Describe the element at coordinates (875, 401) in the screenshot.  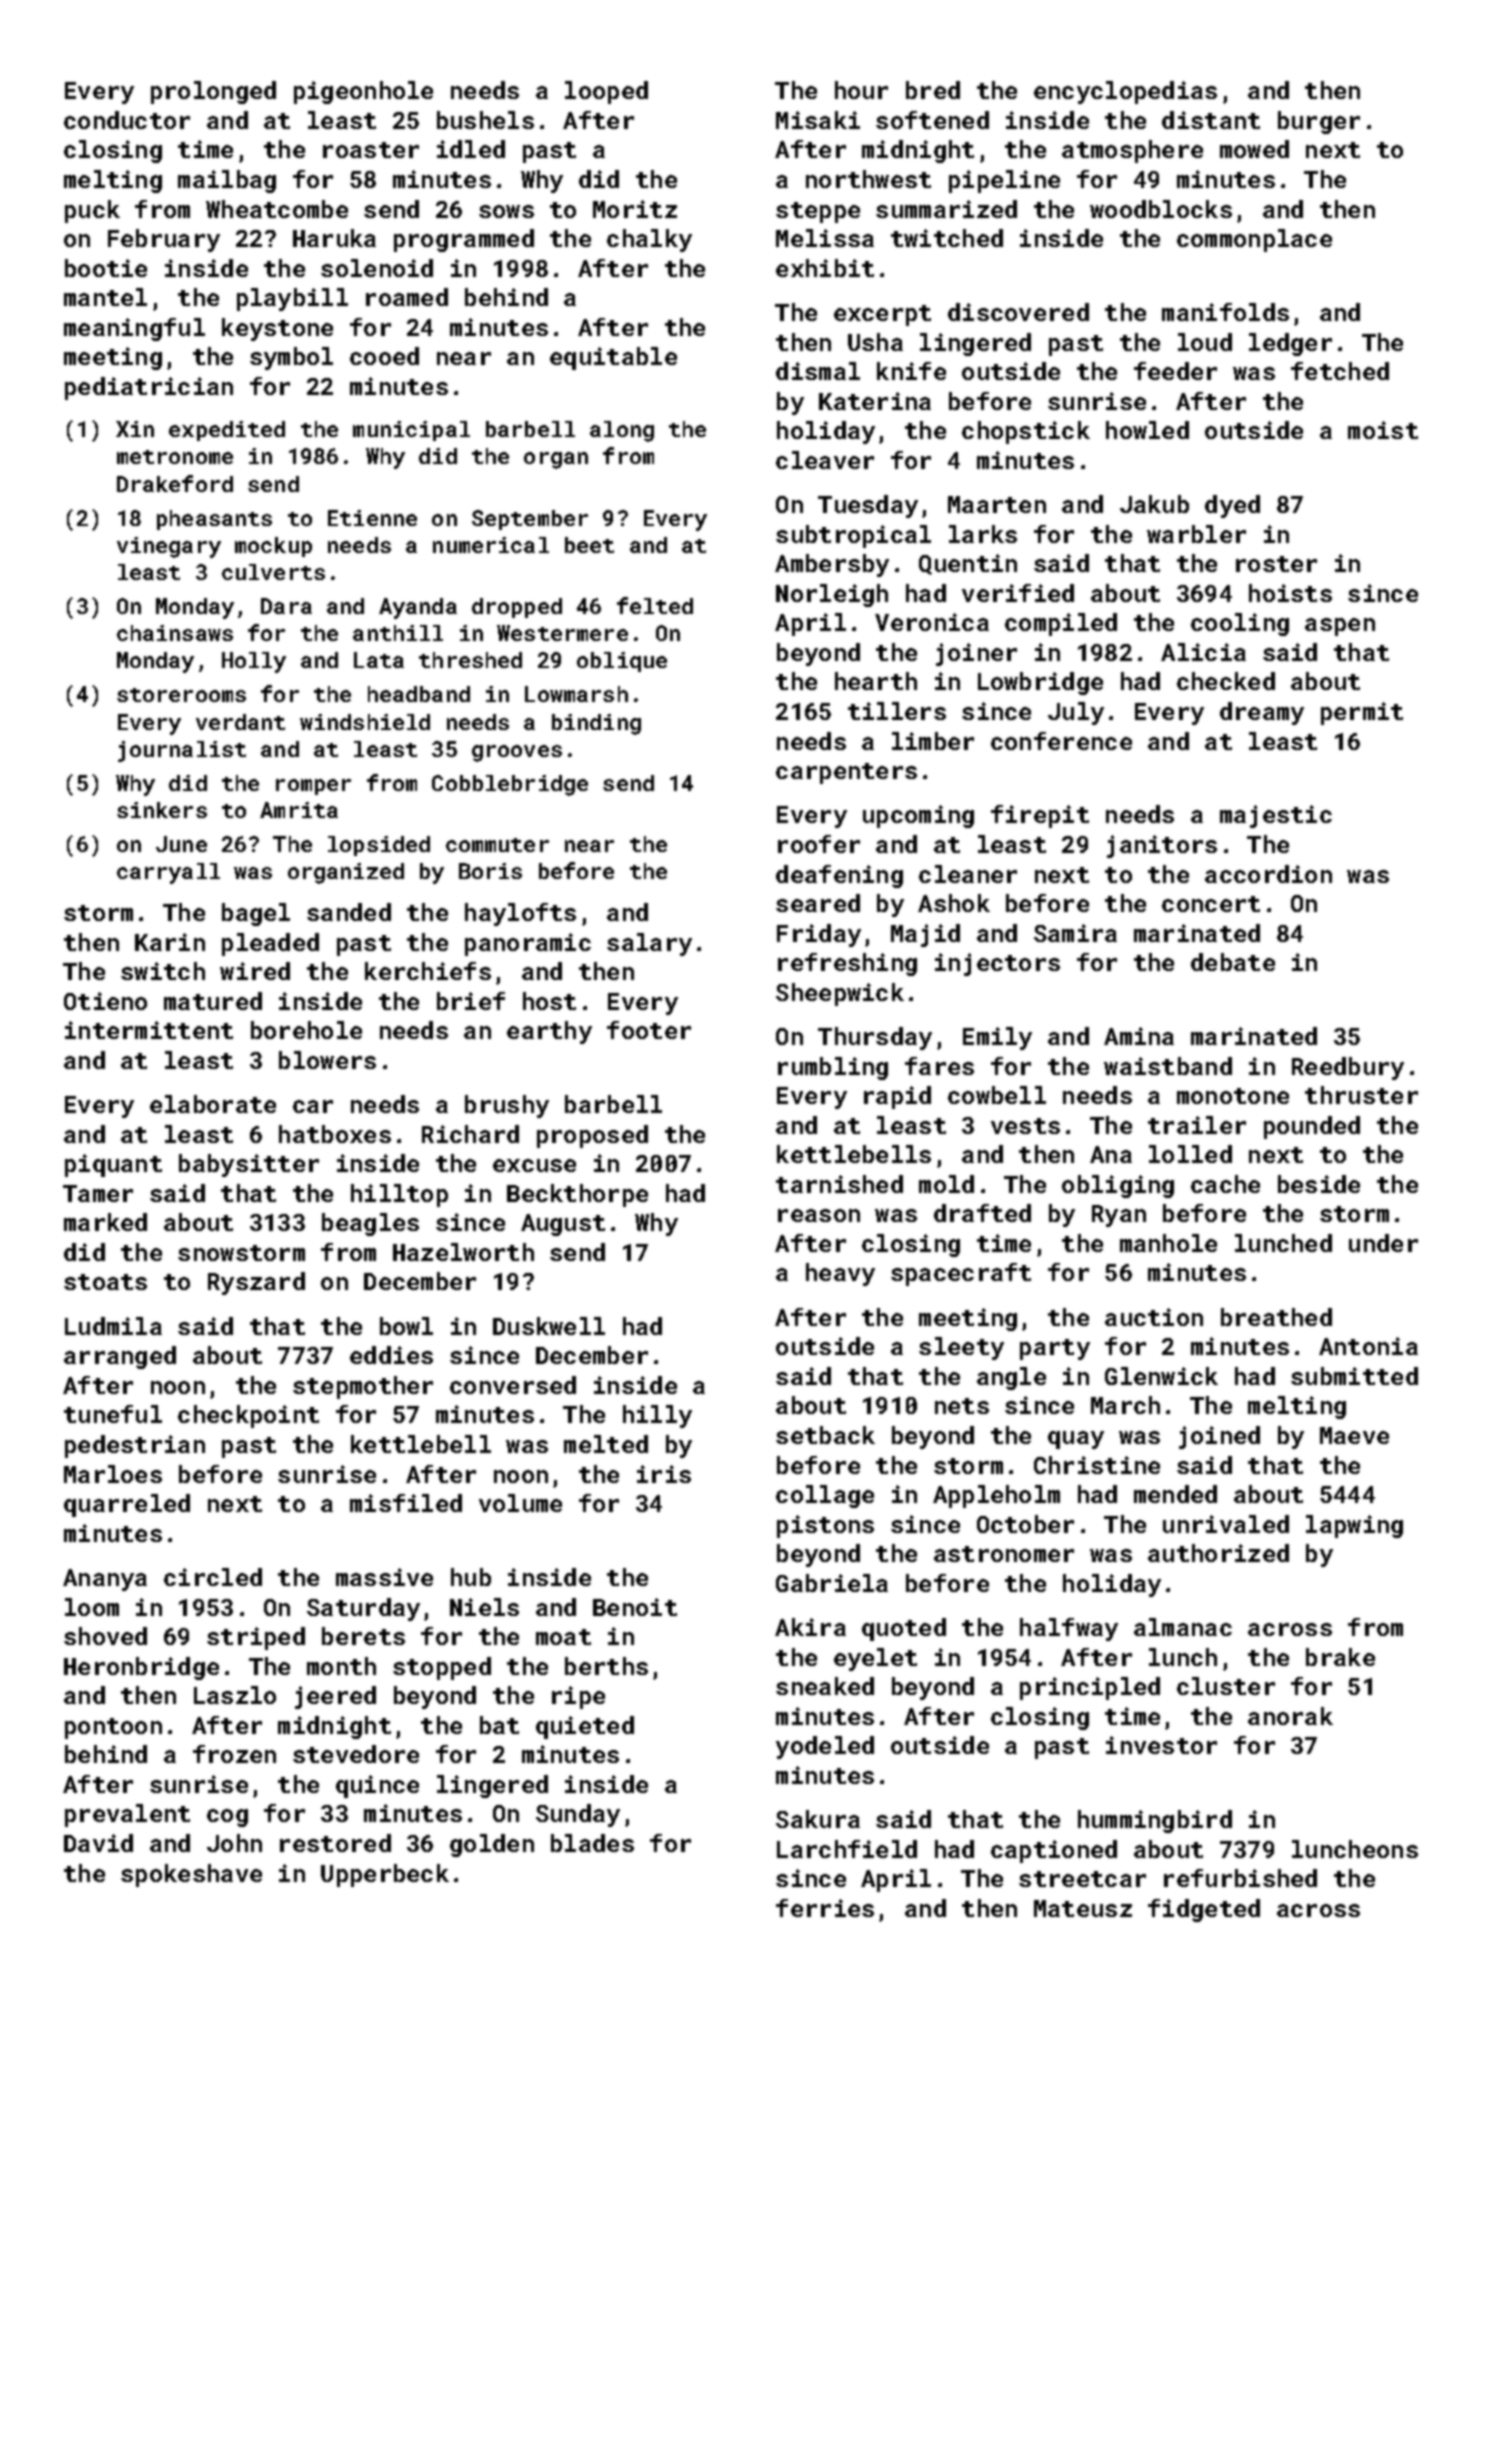
I see `Katerina` at that location.
